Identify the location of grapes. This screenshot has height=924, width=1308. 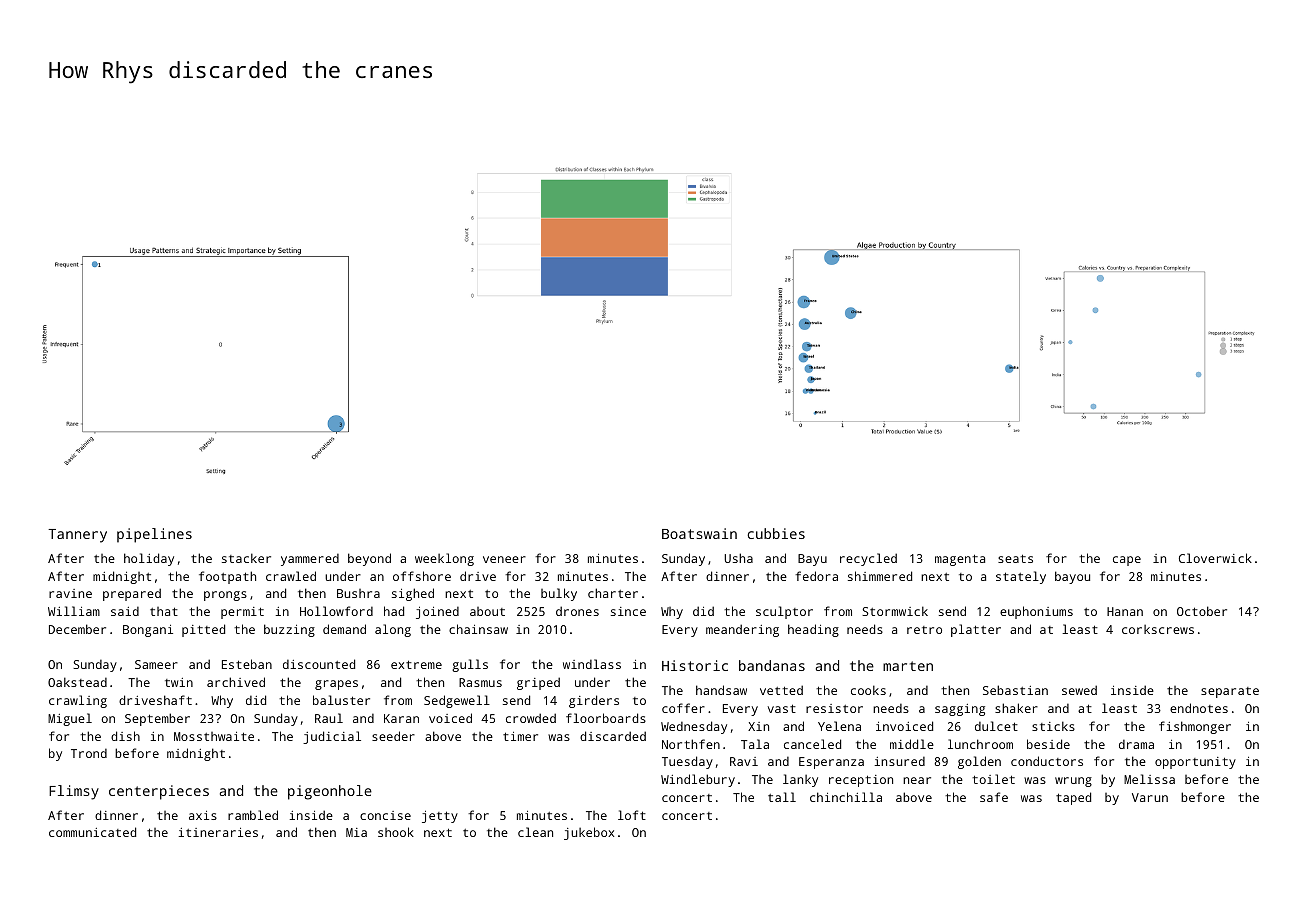
(336, 685).
